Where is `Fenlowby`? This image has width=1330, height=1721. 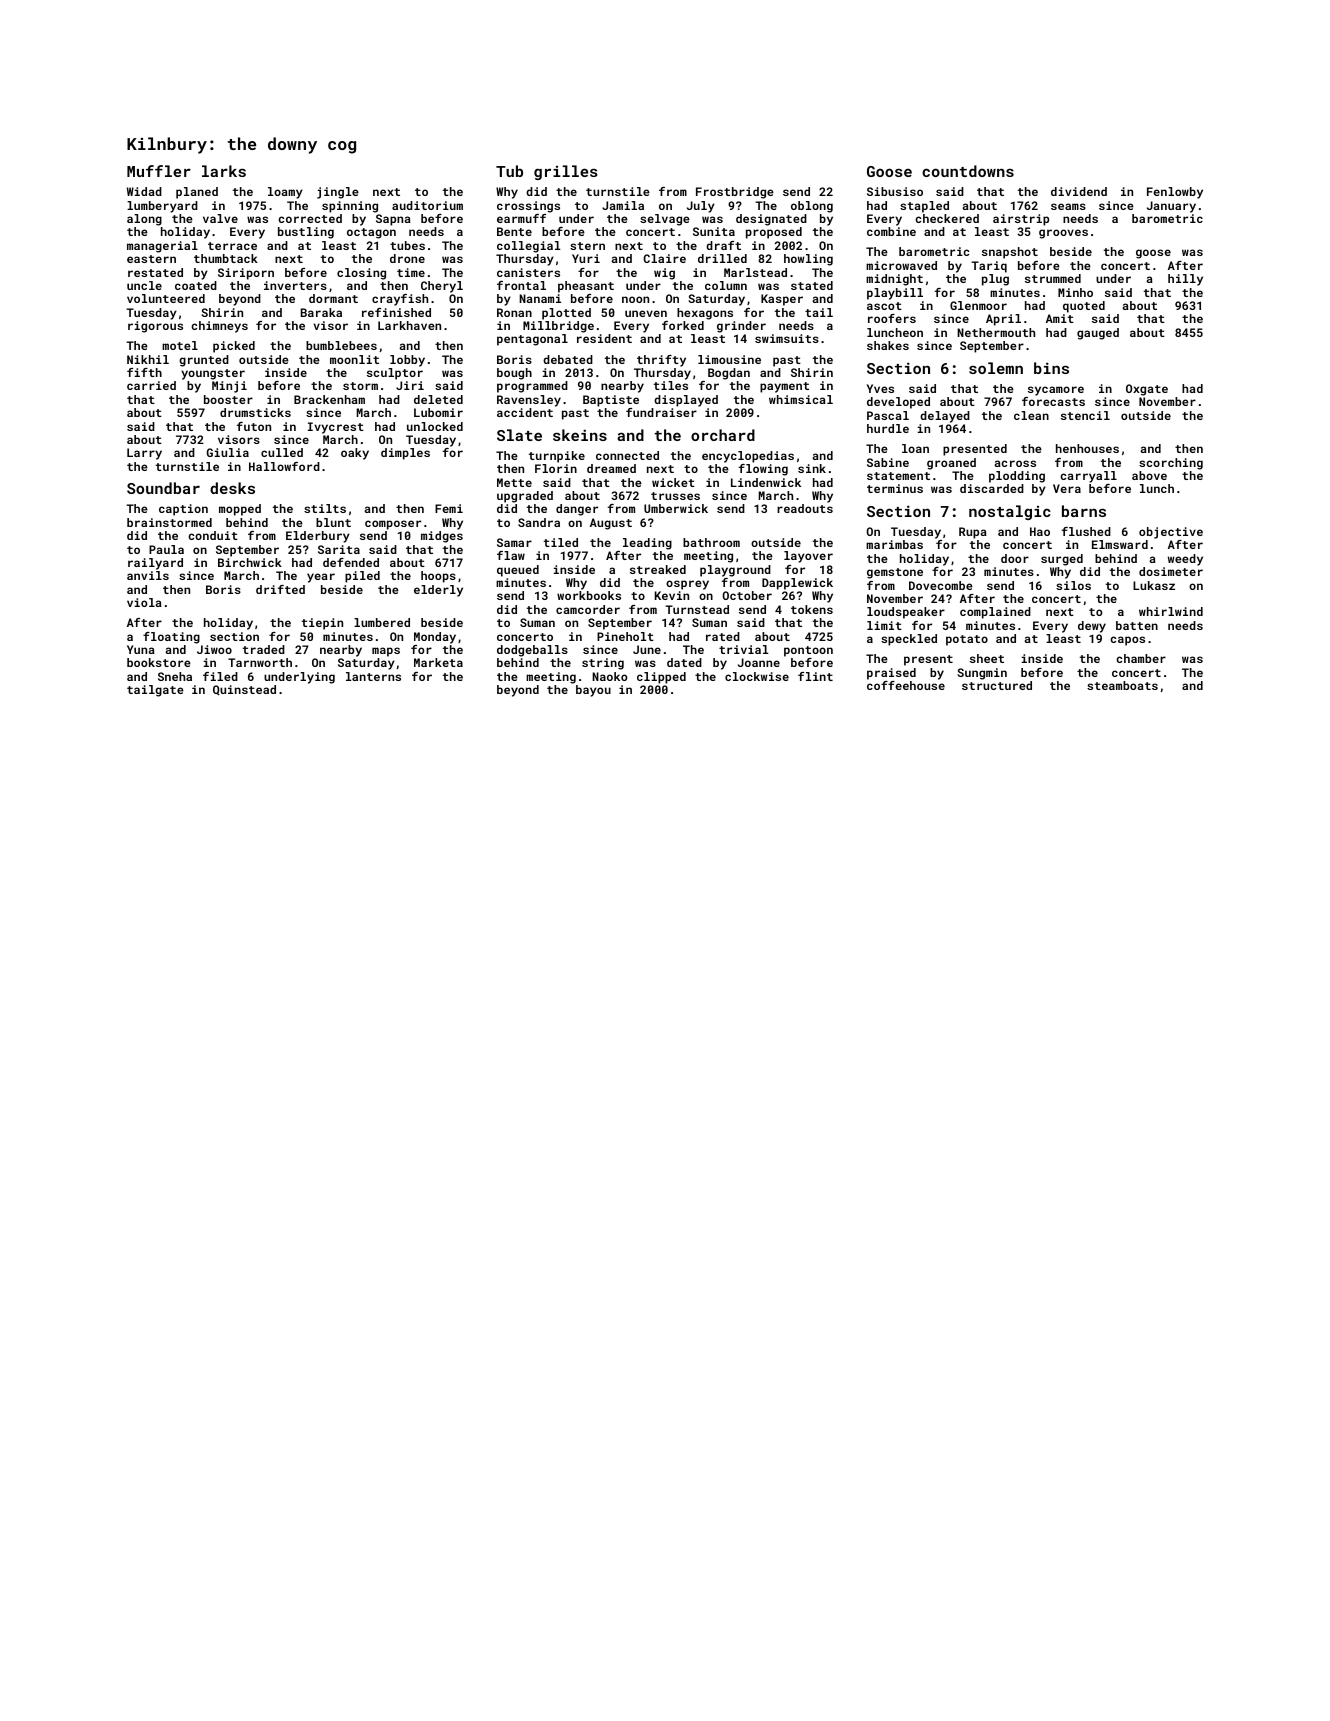
Fenlowby is located at coordinates (1175, 193).
